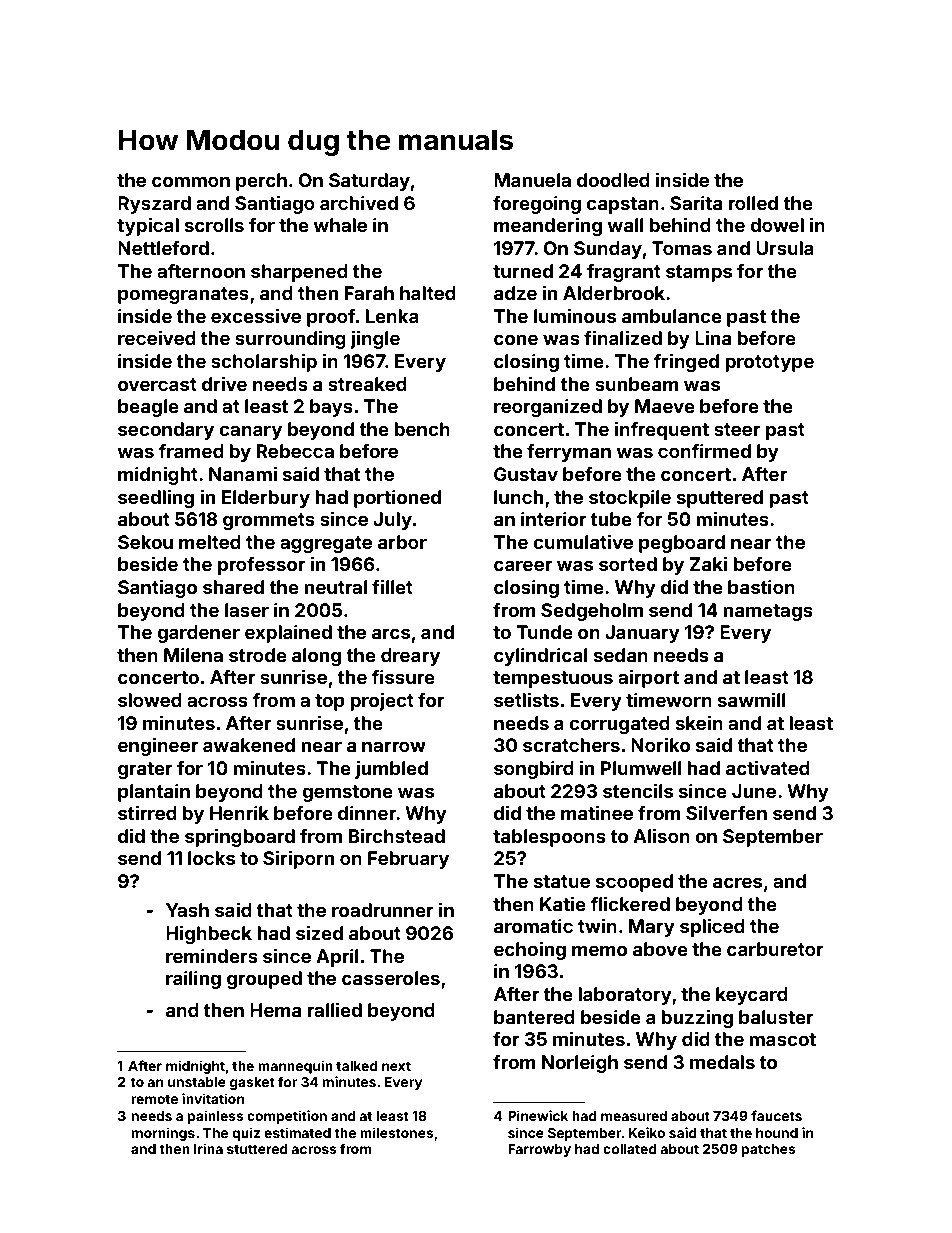 The image size is (952, 1233). I want to click on next, so click(396, 1066).
